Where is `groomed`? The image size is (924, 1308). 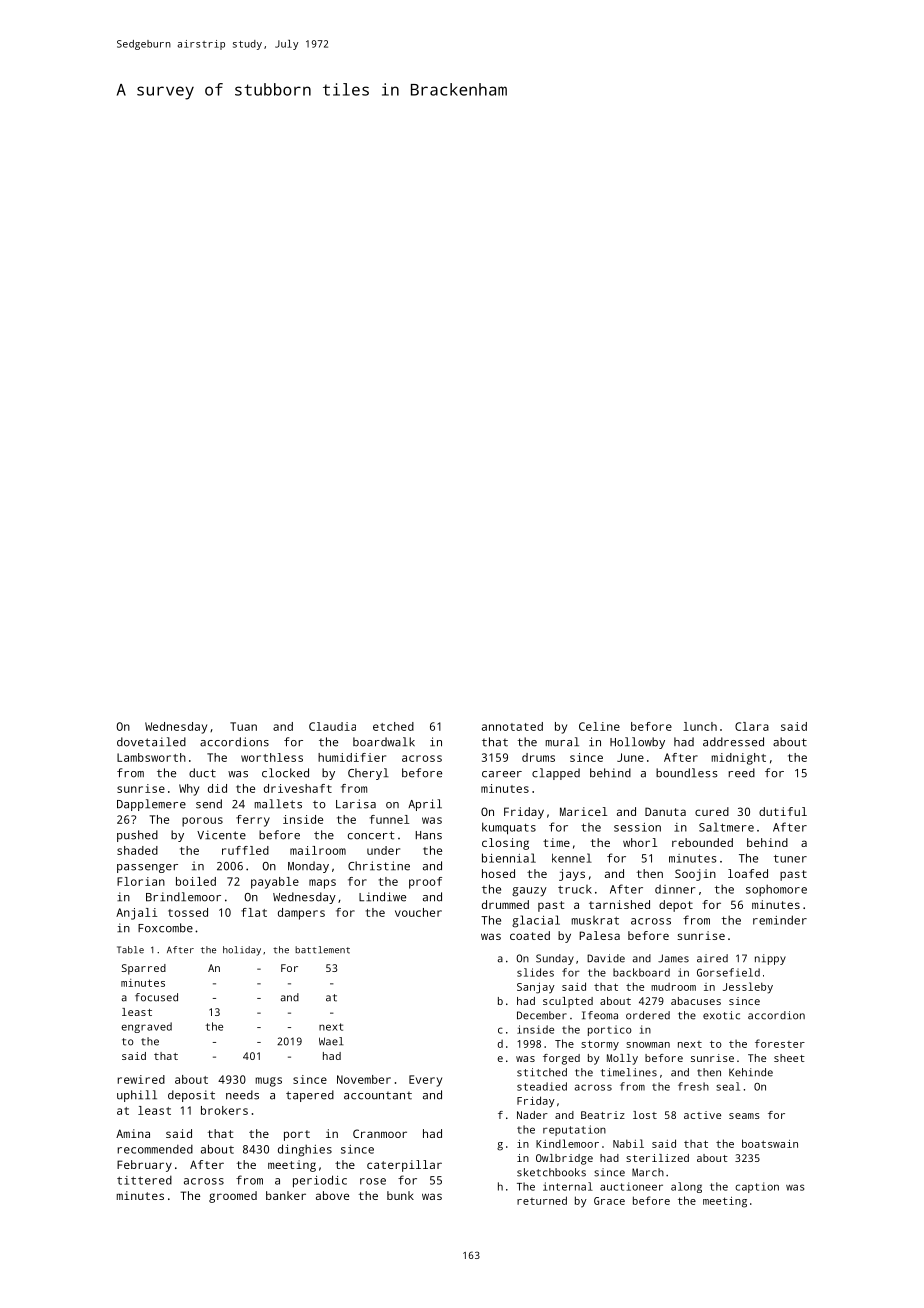 groomed is located at coordinates (233, 1197).
